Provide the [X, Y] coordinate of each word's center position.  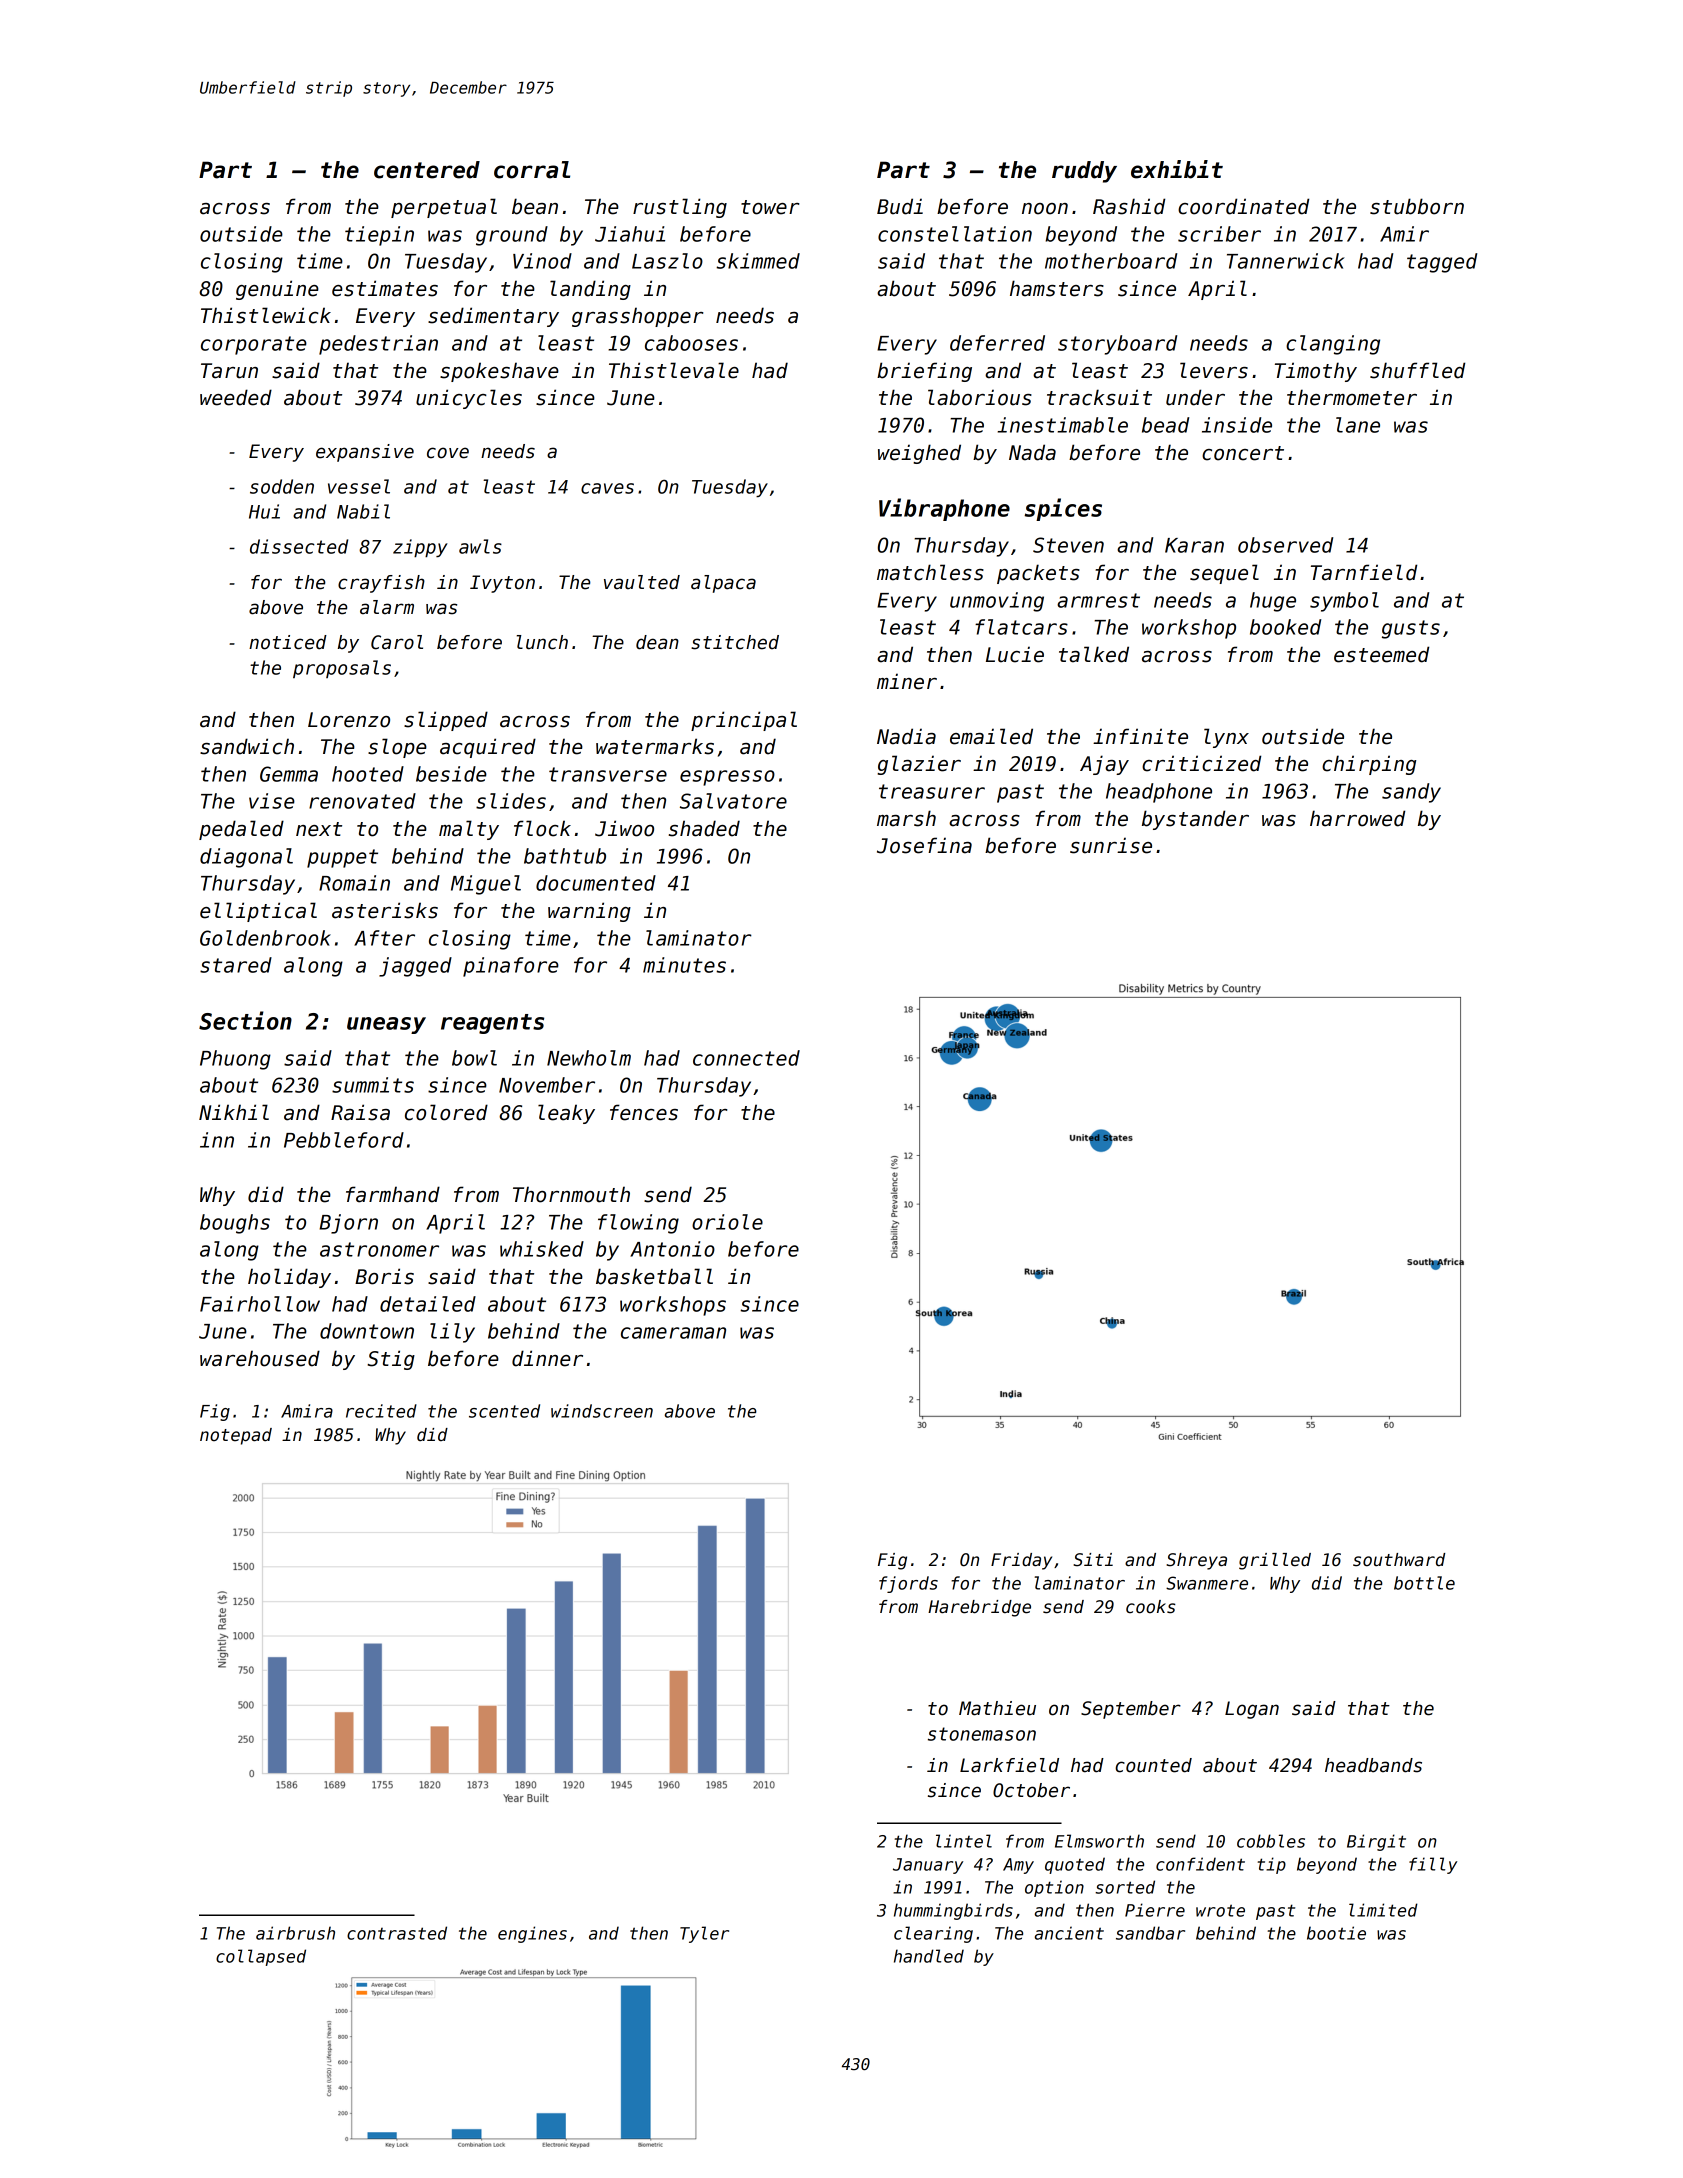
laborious [980, 397]
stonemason [982, 1734]
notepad [236, 1436]
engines [532, 1934]
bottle [1424, 1583]
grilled [1275, 1561]
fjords [908, 1584]
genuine [277, 290]
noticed [288, 642]
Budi [900, 206]
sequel [1224, 574]
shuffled [1417, 370]
